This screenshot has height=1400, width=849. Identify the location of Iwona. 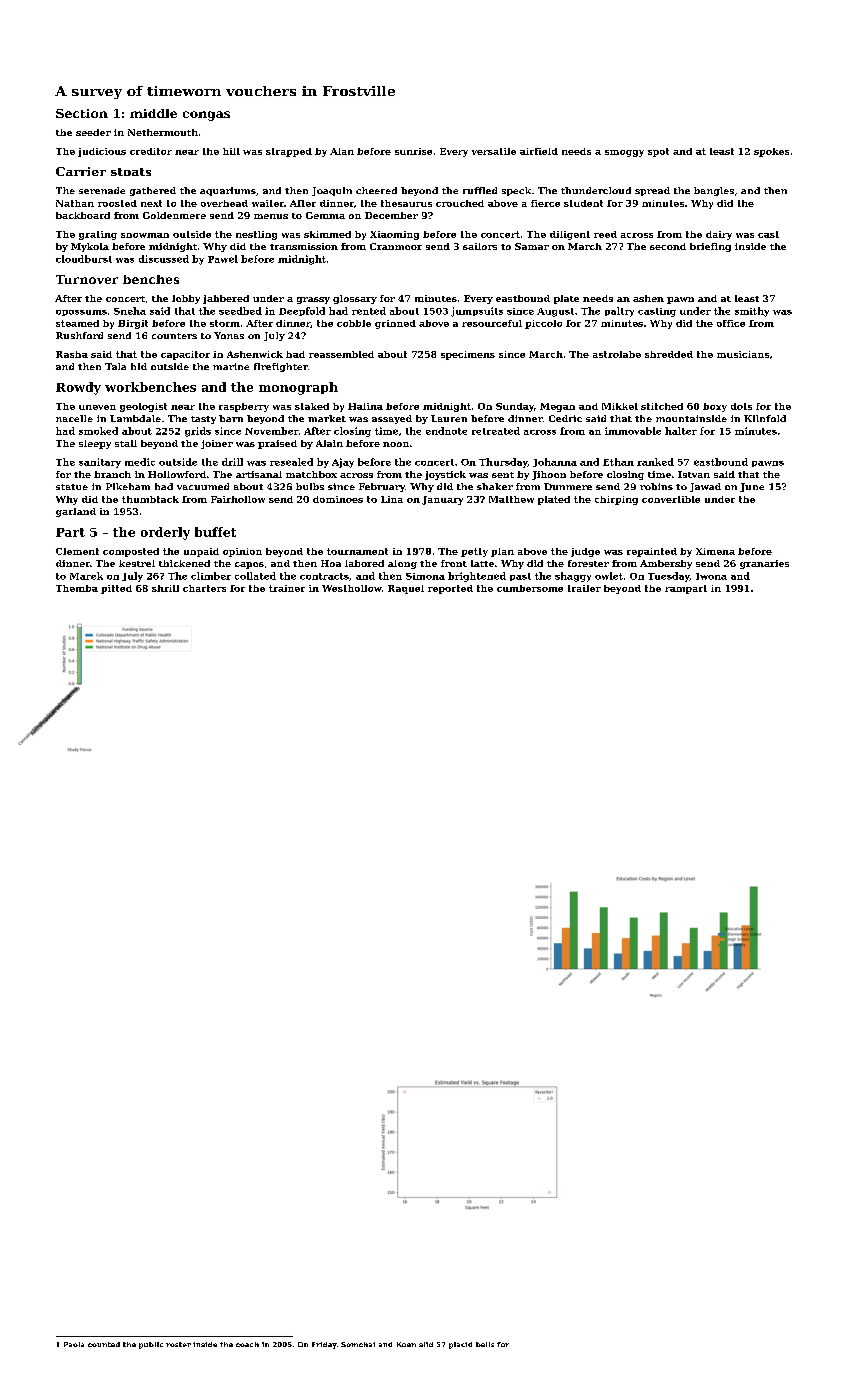
(711, 576).
